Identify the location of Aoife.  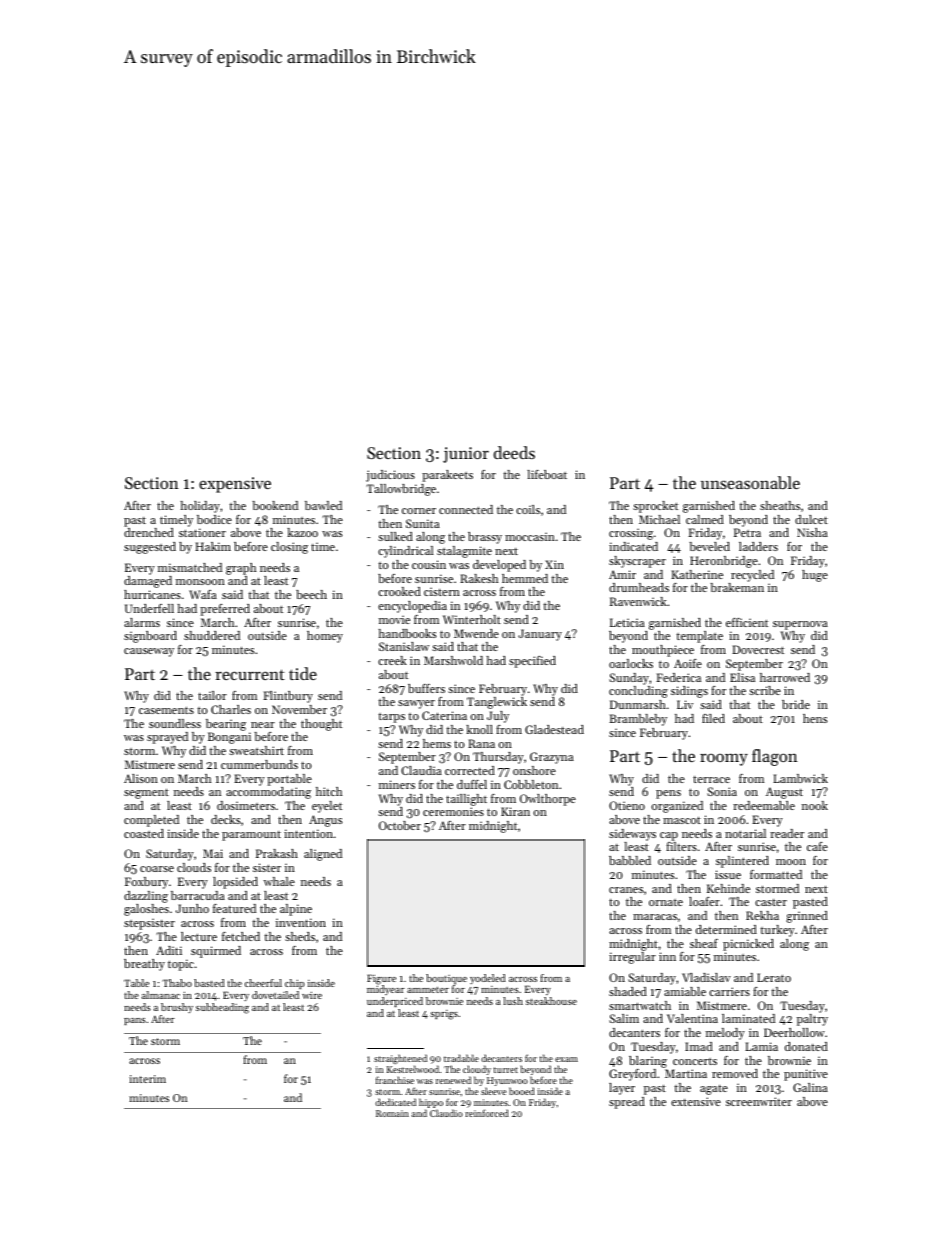
(688, 663).
